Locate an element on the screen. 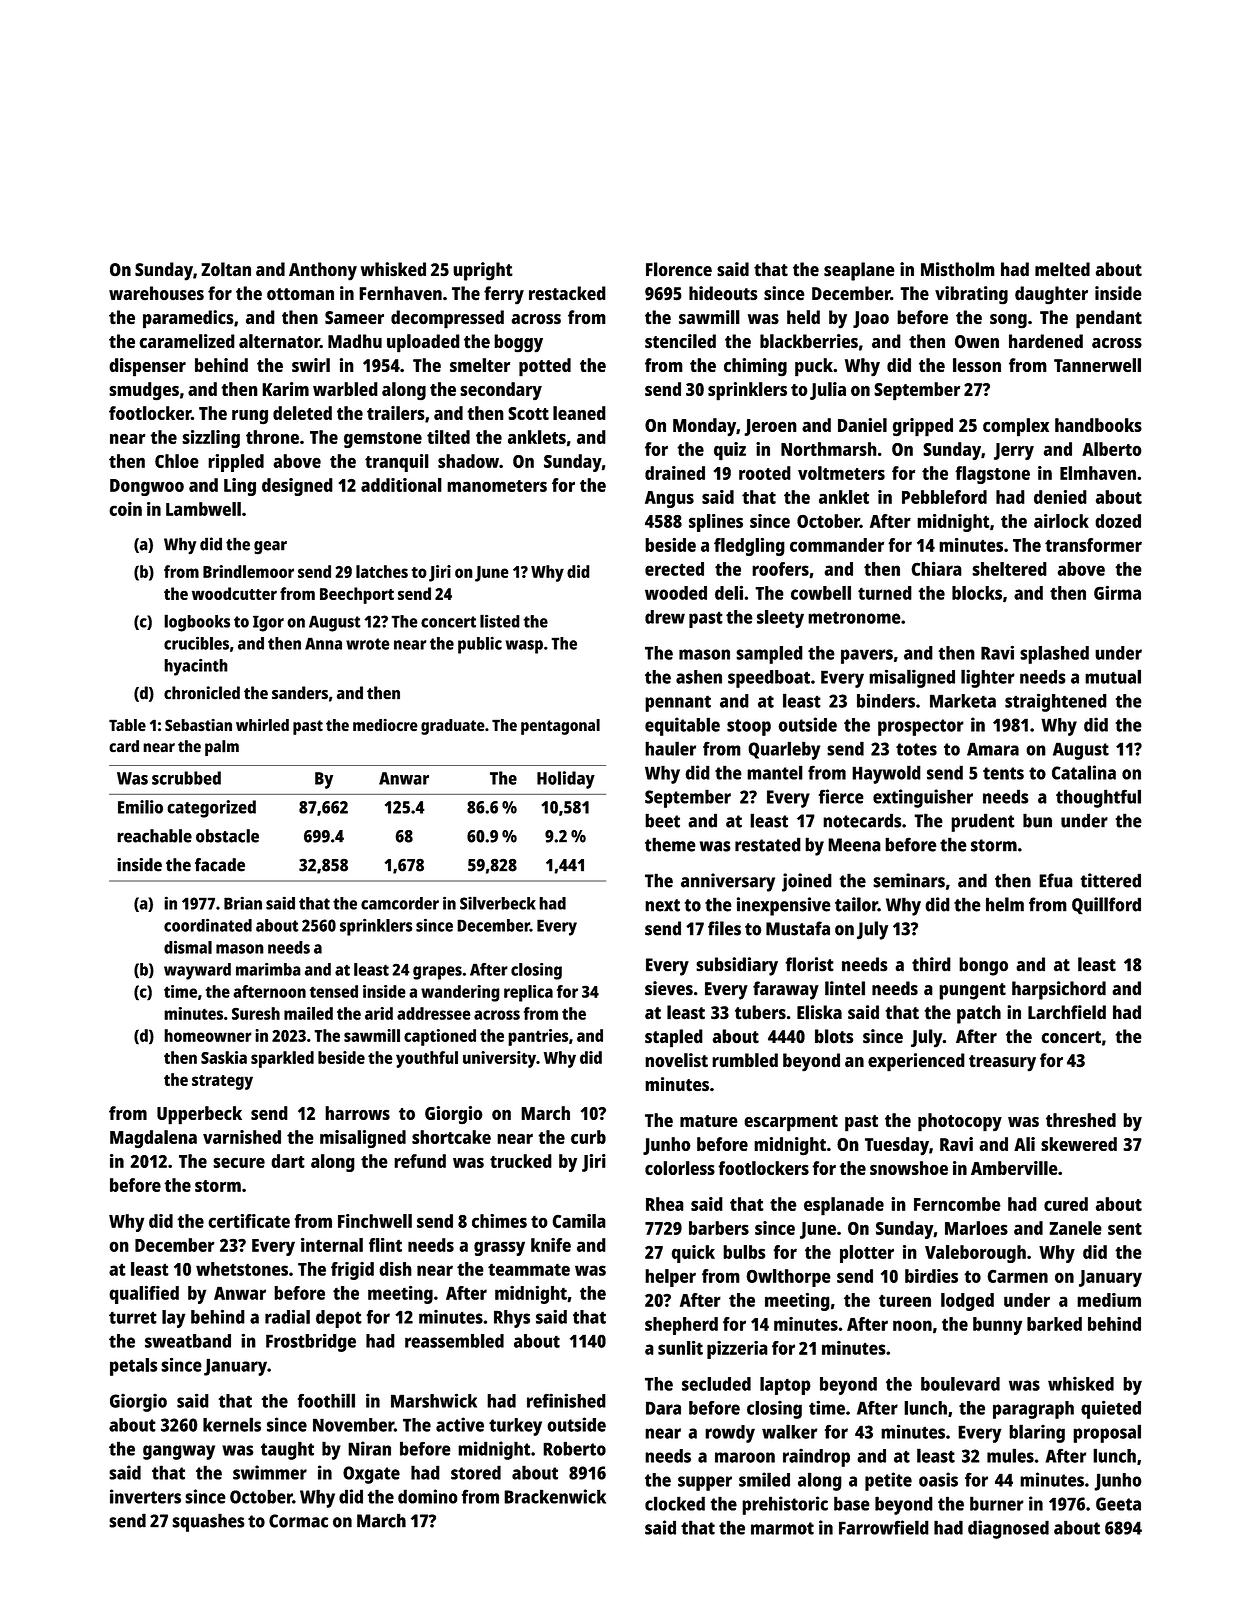 This screenshot has width=1251, height=1619. Holiday is located at coordinates (566, 780).
